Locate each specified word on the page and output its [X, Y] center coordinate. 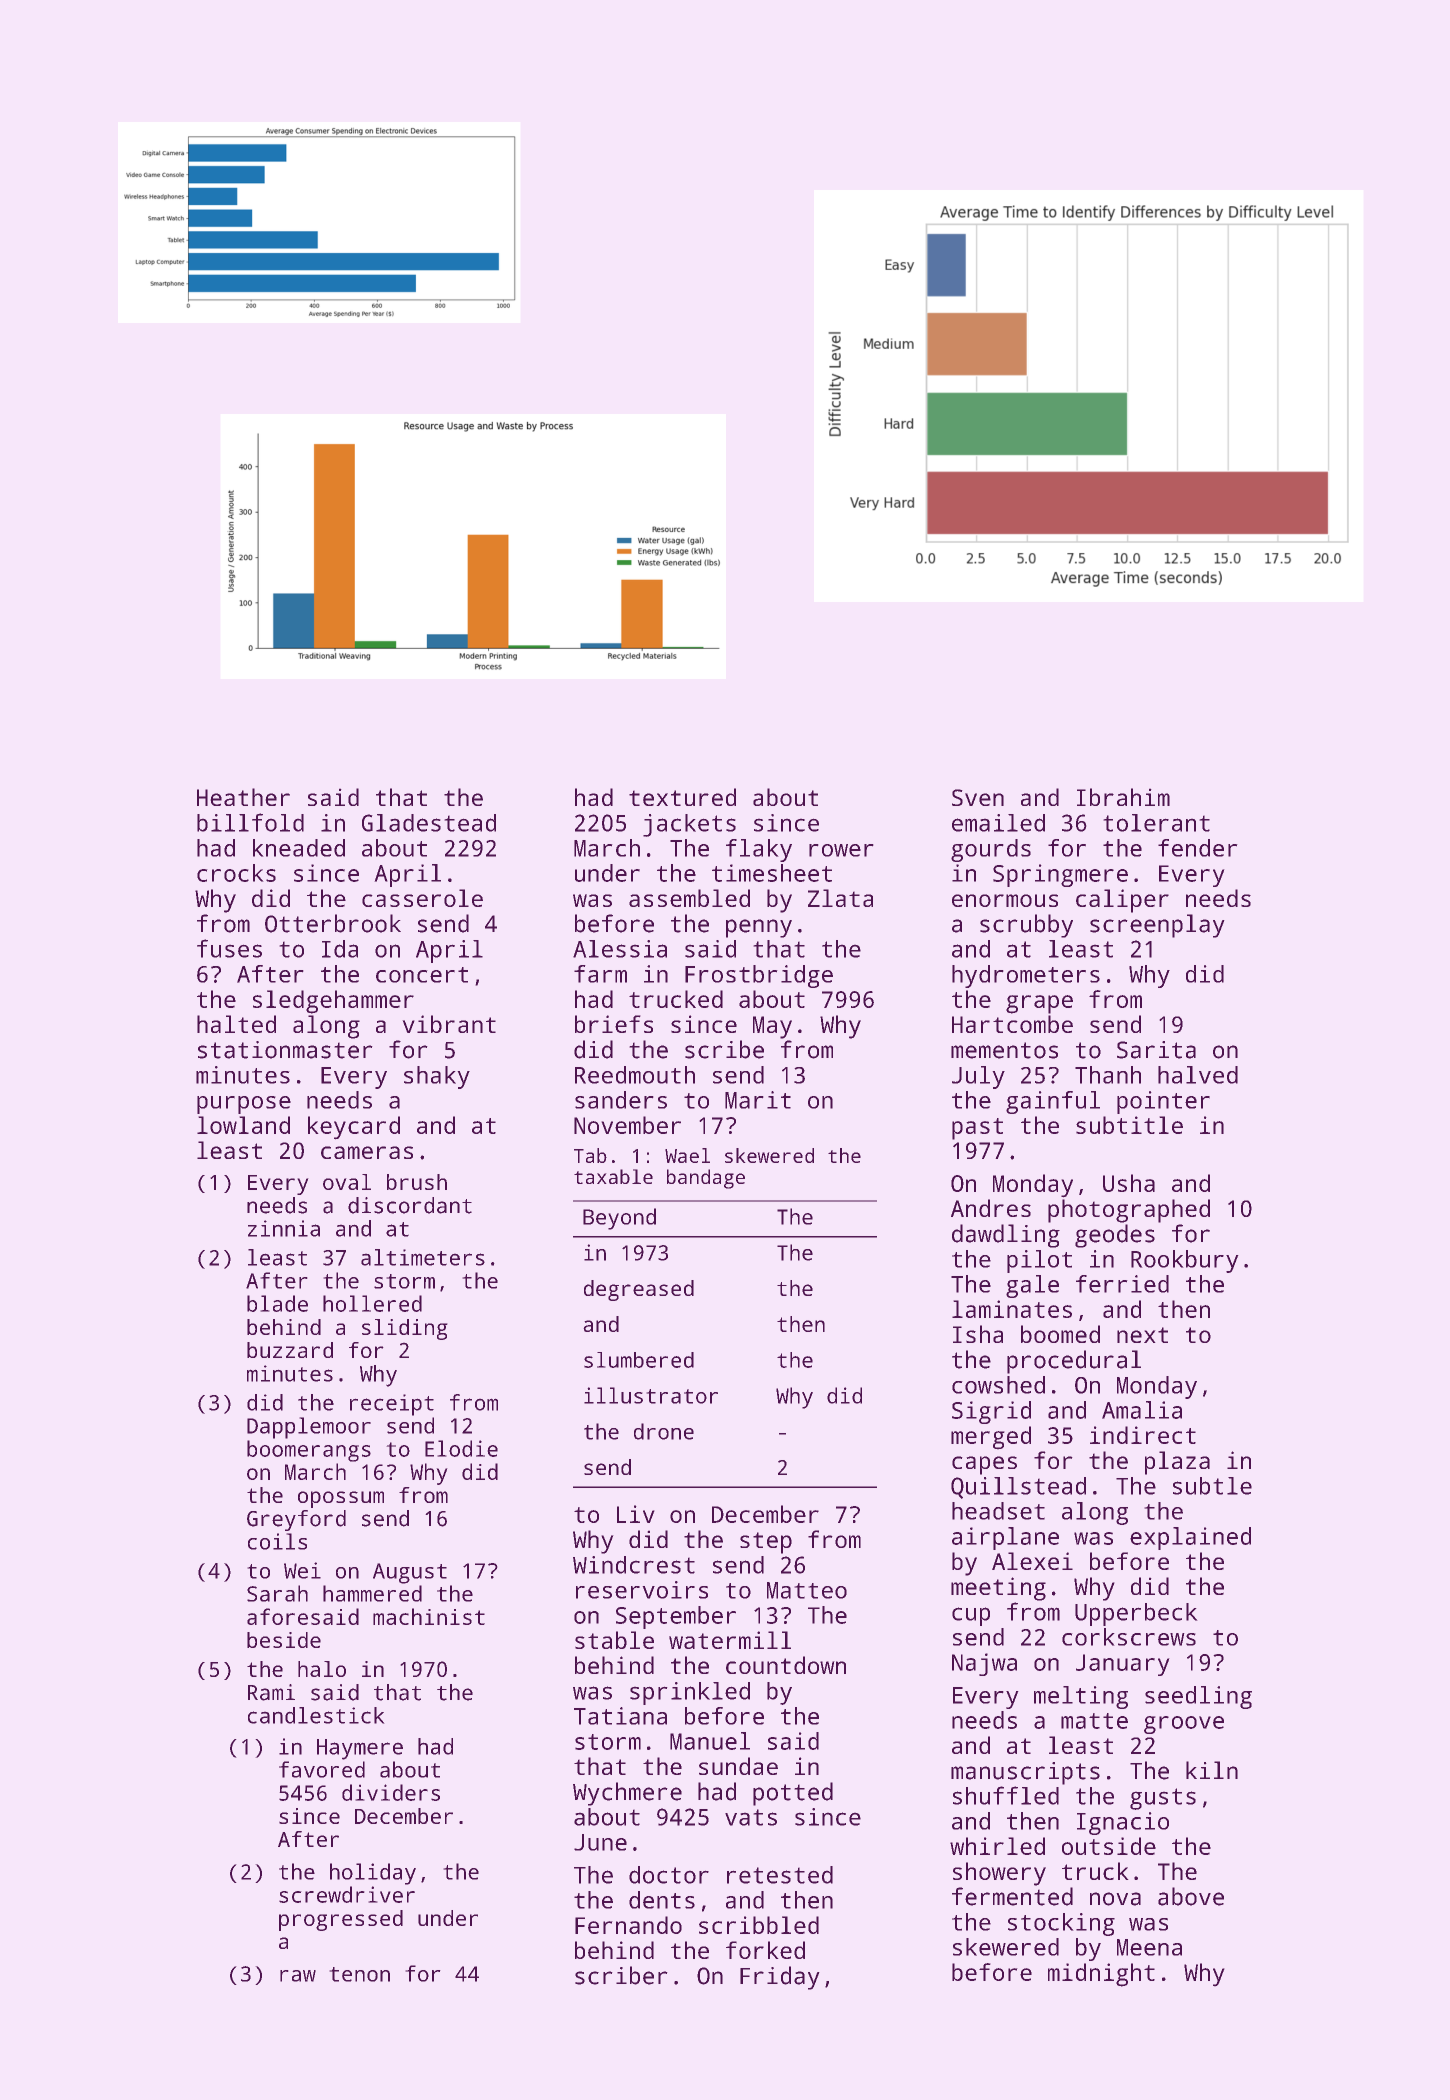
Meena [1149, 1947]
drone [664, 1431]
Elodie [461, 1448]
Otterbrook [333, 923]
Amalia [1142, 1410]
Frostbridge [759, 976]
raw [298, 1976]
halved [1198, 1075]
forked [765, 1950]
